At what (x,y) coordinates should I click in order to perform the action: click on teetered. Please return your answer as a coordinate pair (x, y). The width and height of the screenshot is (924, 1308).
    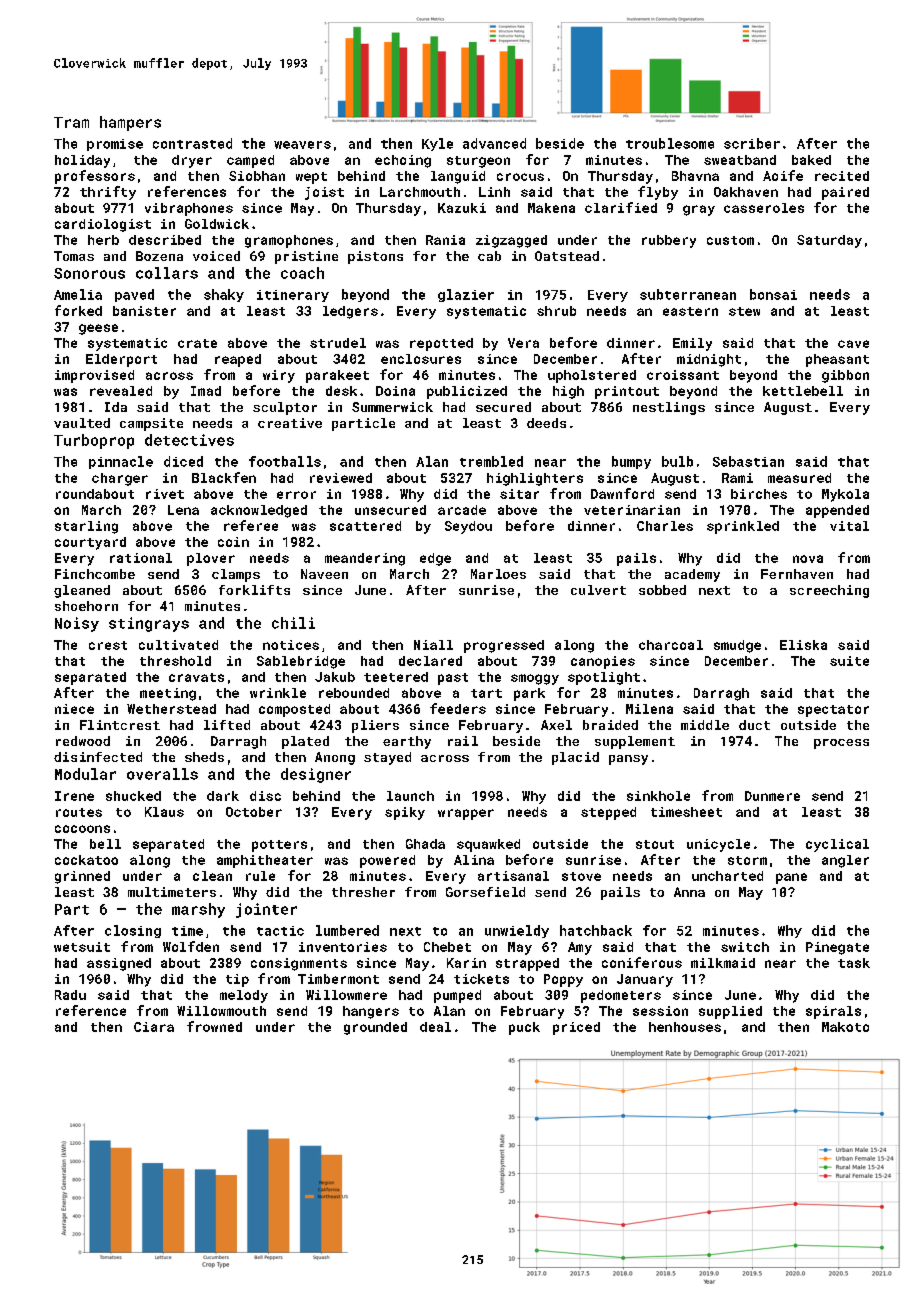
    Looking at the image, I should click on (396, 677).
